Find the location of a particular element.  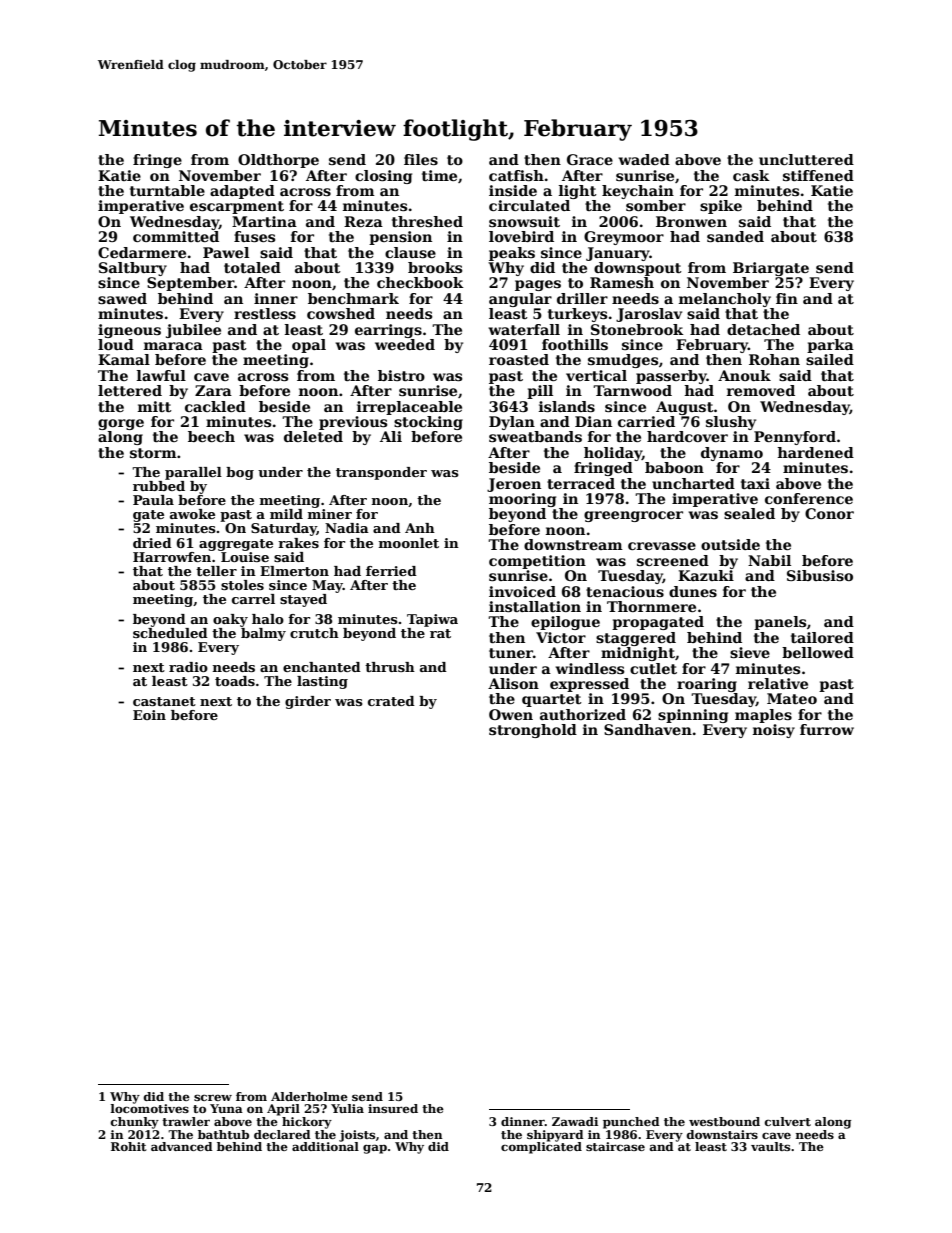

quartet is located at coordinates (552, 700).
